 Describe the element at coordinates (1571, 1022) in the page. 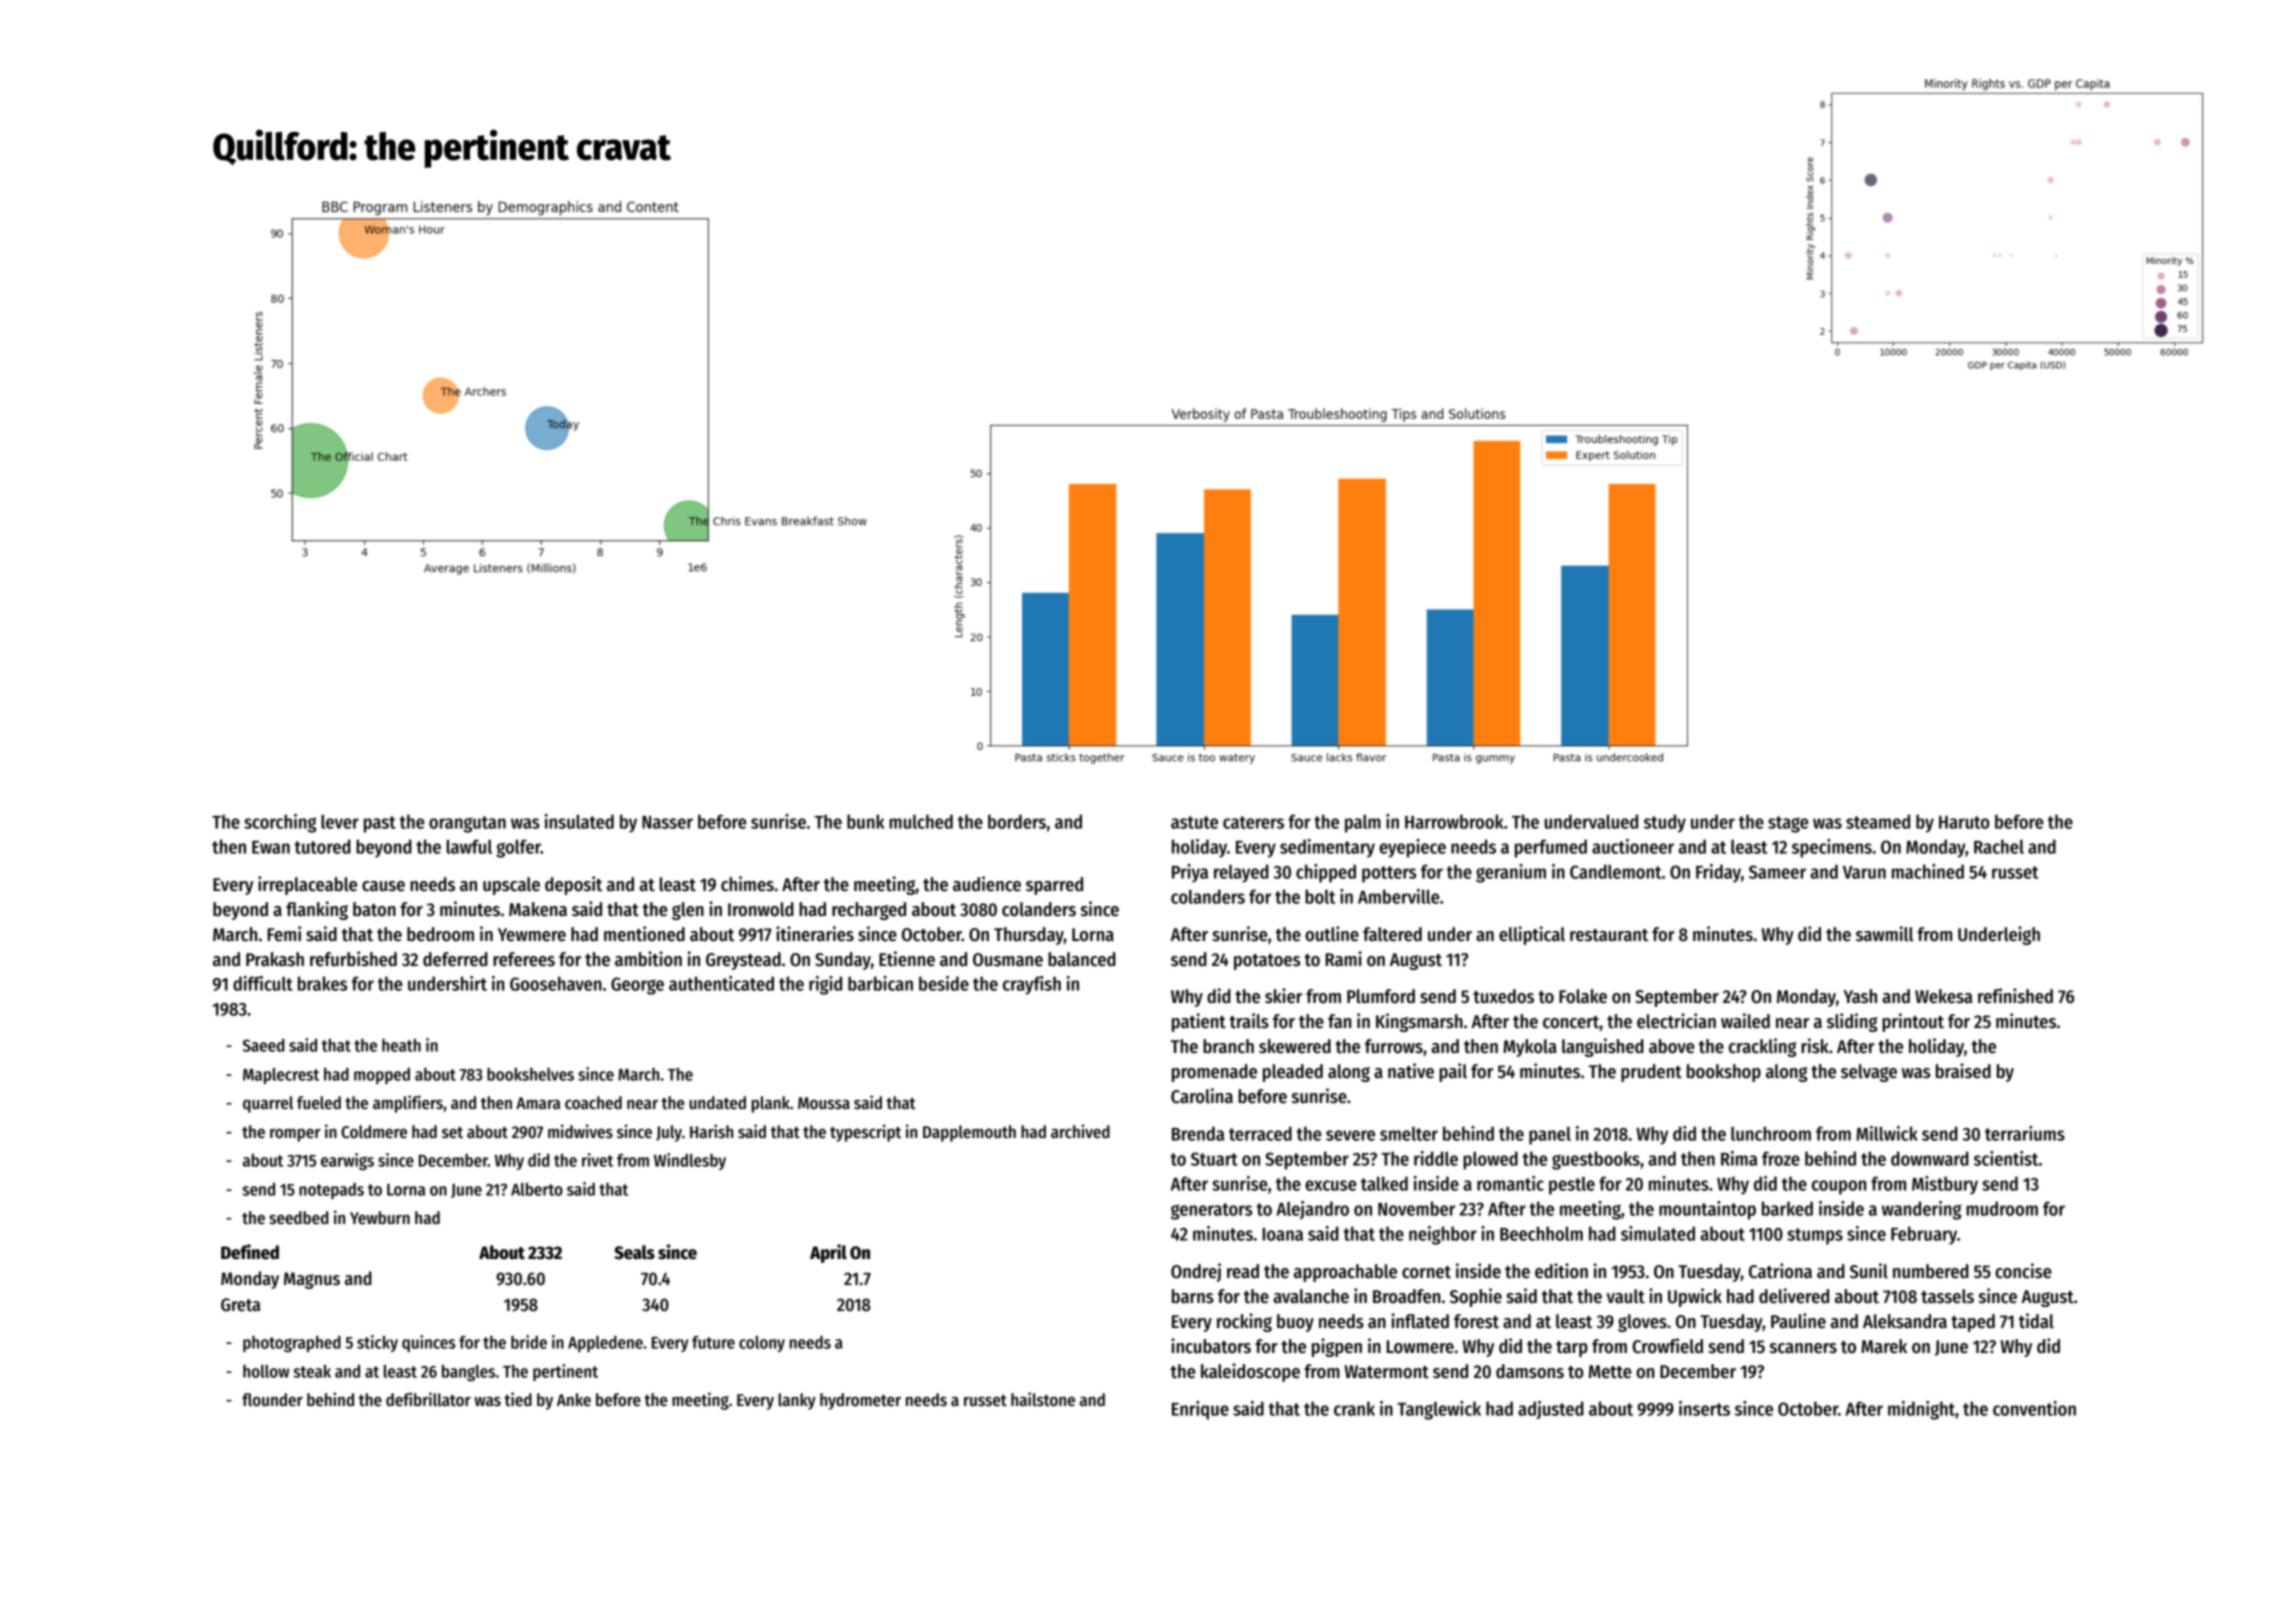

I see `concert` at that location.
